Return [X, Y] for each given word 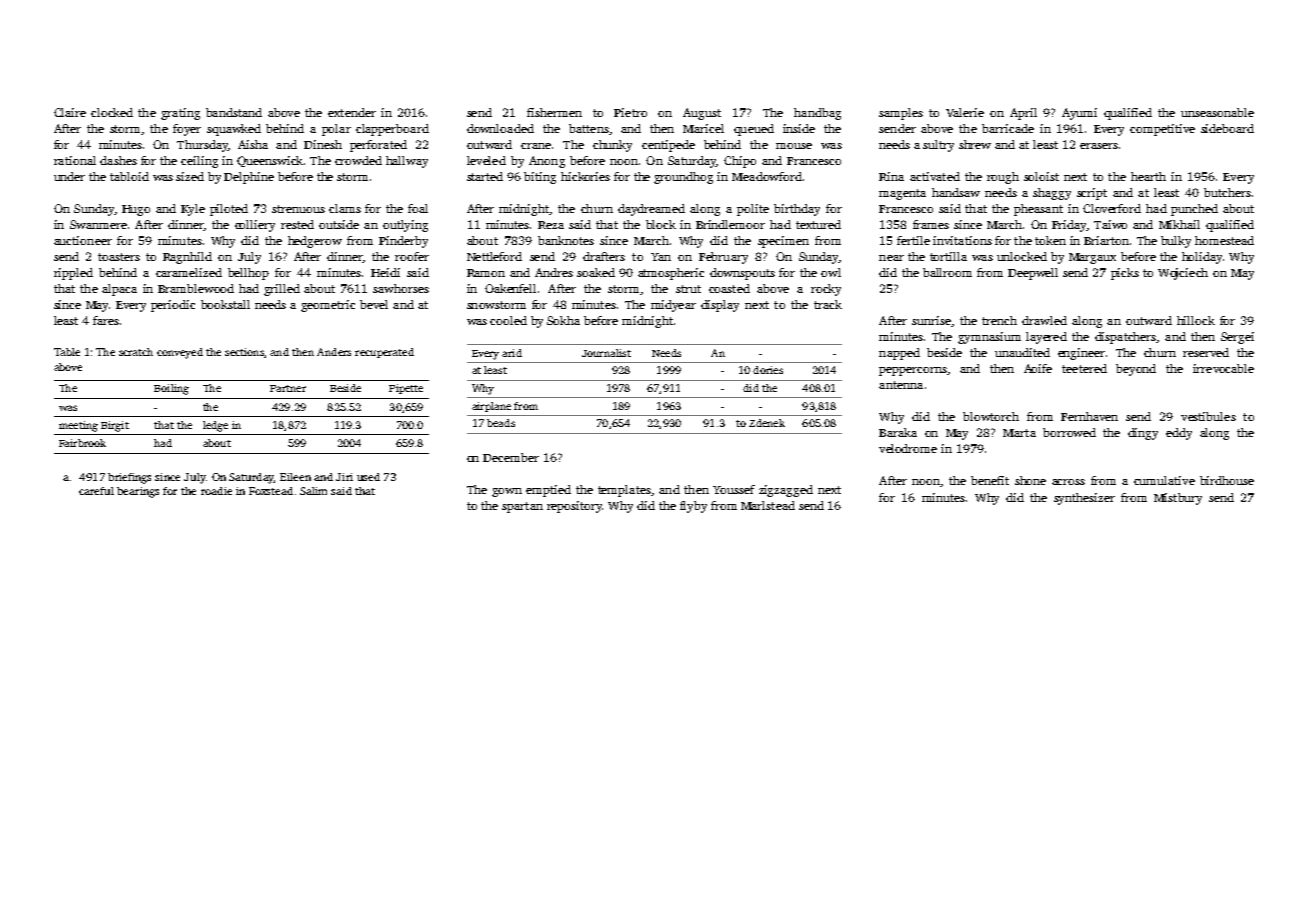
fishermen [554, 112]
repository [574, 507]
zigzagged [786, 491]
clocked [112, 112]
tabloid [129, 176]
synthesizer [1084, 499]
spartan [522, 507]
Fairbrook [82, 443]
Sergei [1237, 338]
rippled [73, 274]
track [828, 304]
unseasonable [1217, 112]
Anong [547, 162]
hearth [1148, 176]
